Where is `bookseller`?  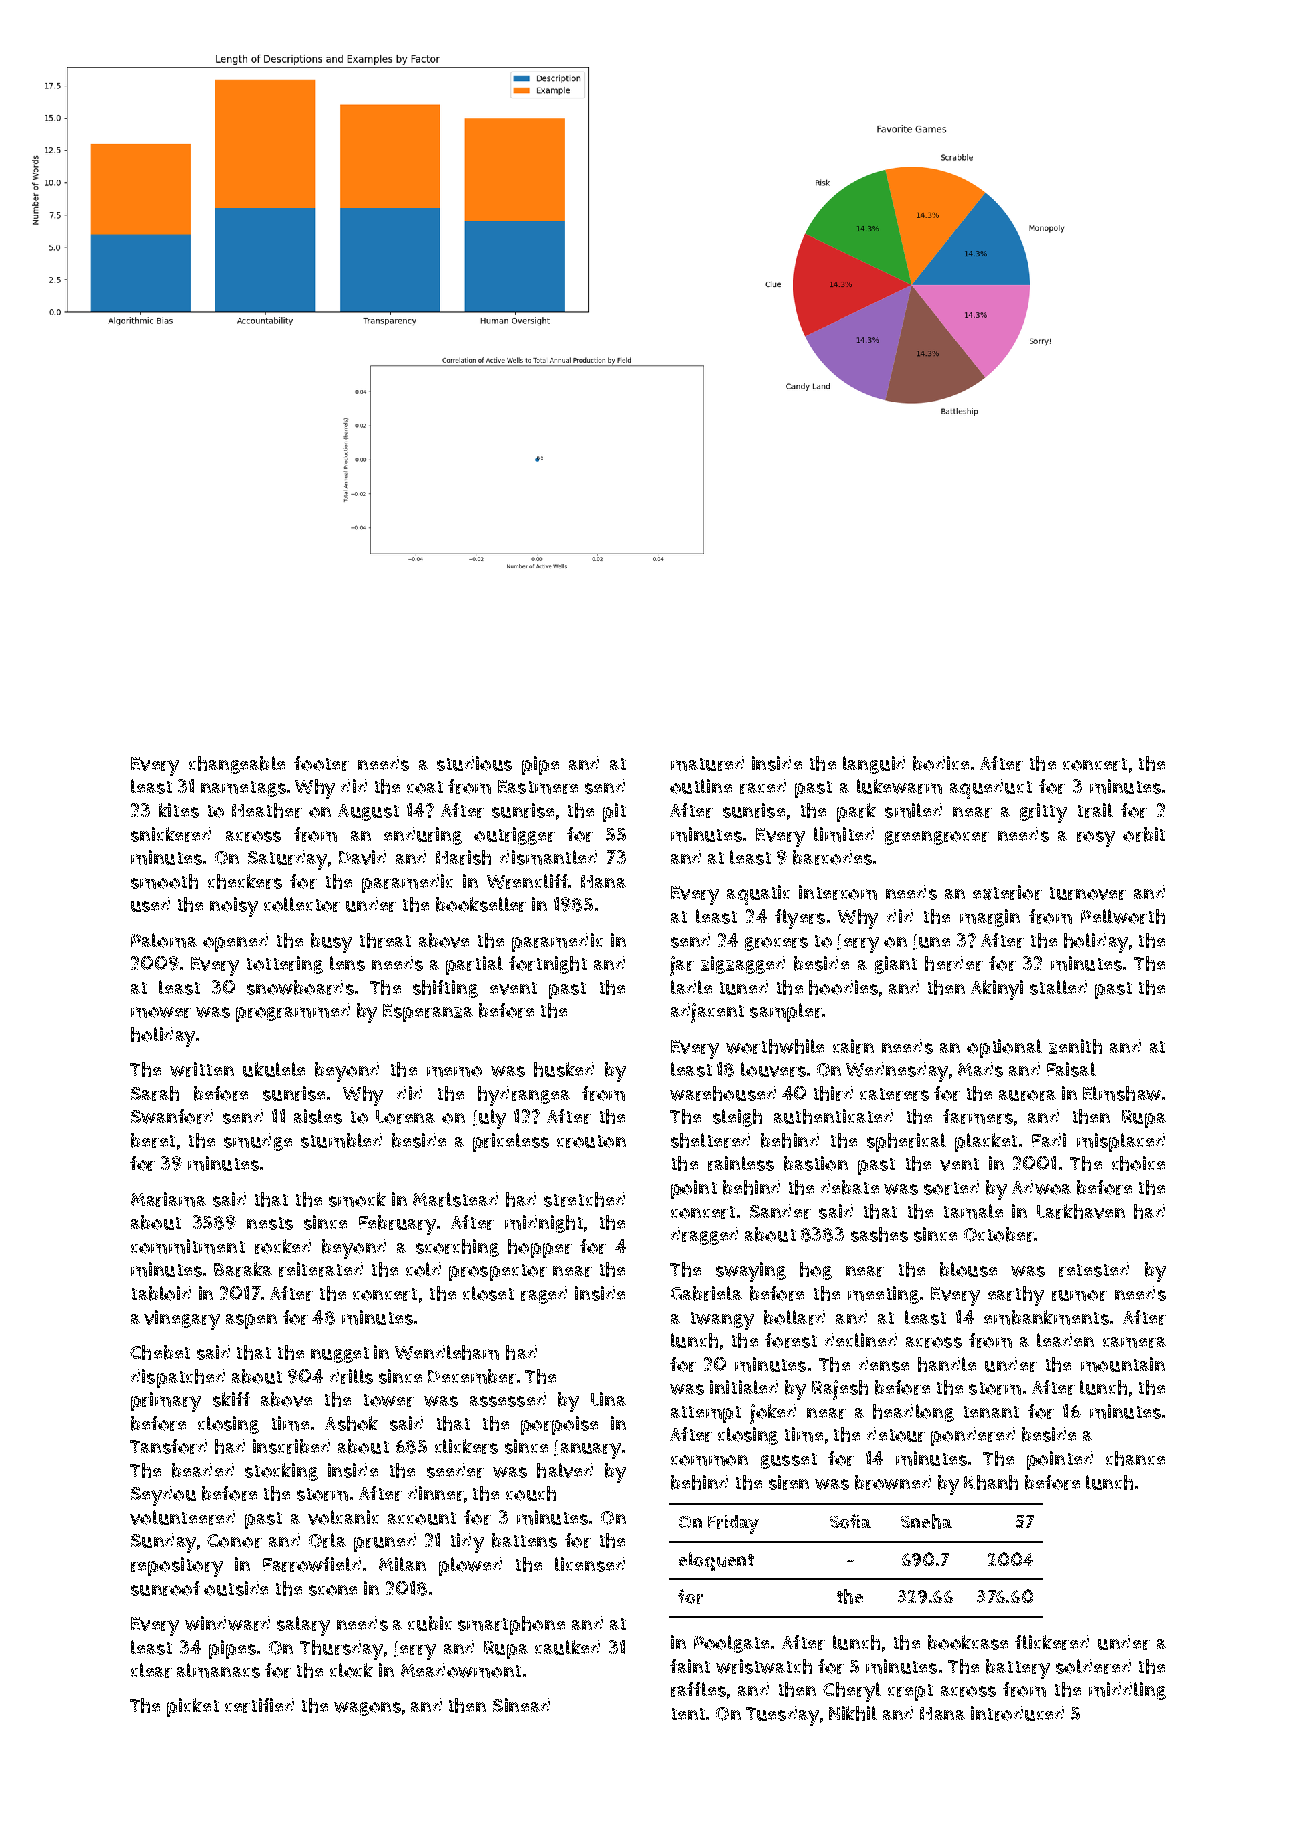
bookseller is located at coordinates (481, 904).
